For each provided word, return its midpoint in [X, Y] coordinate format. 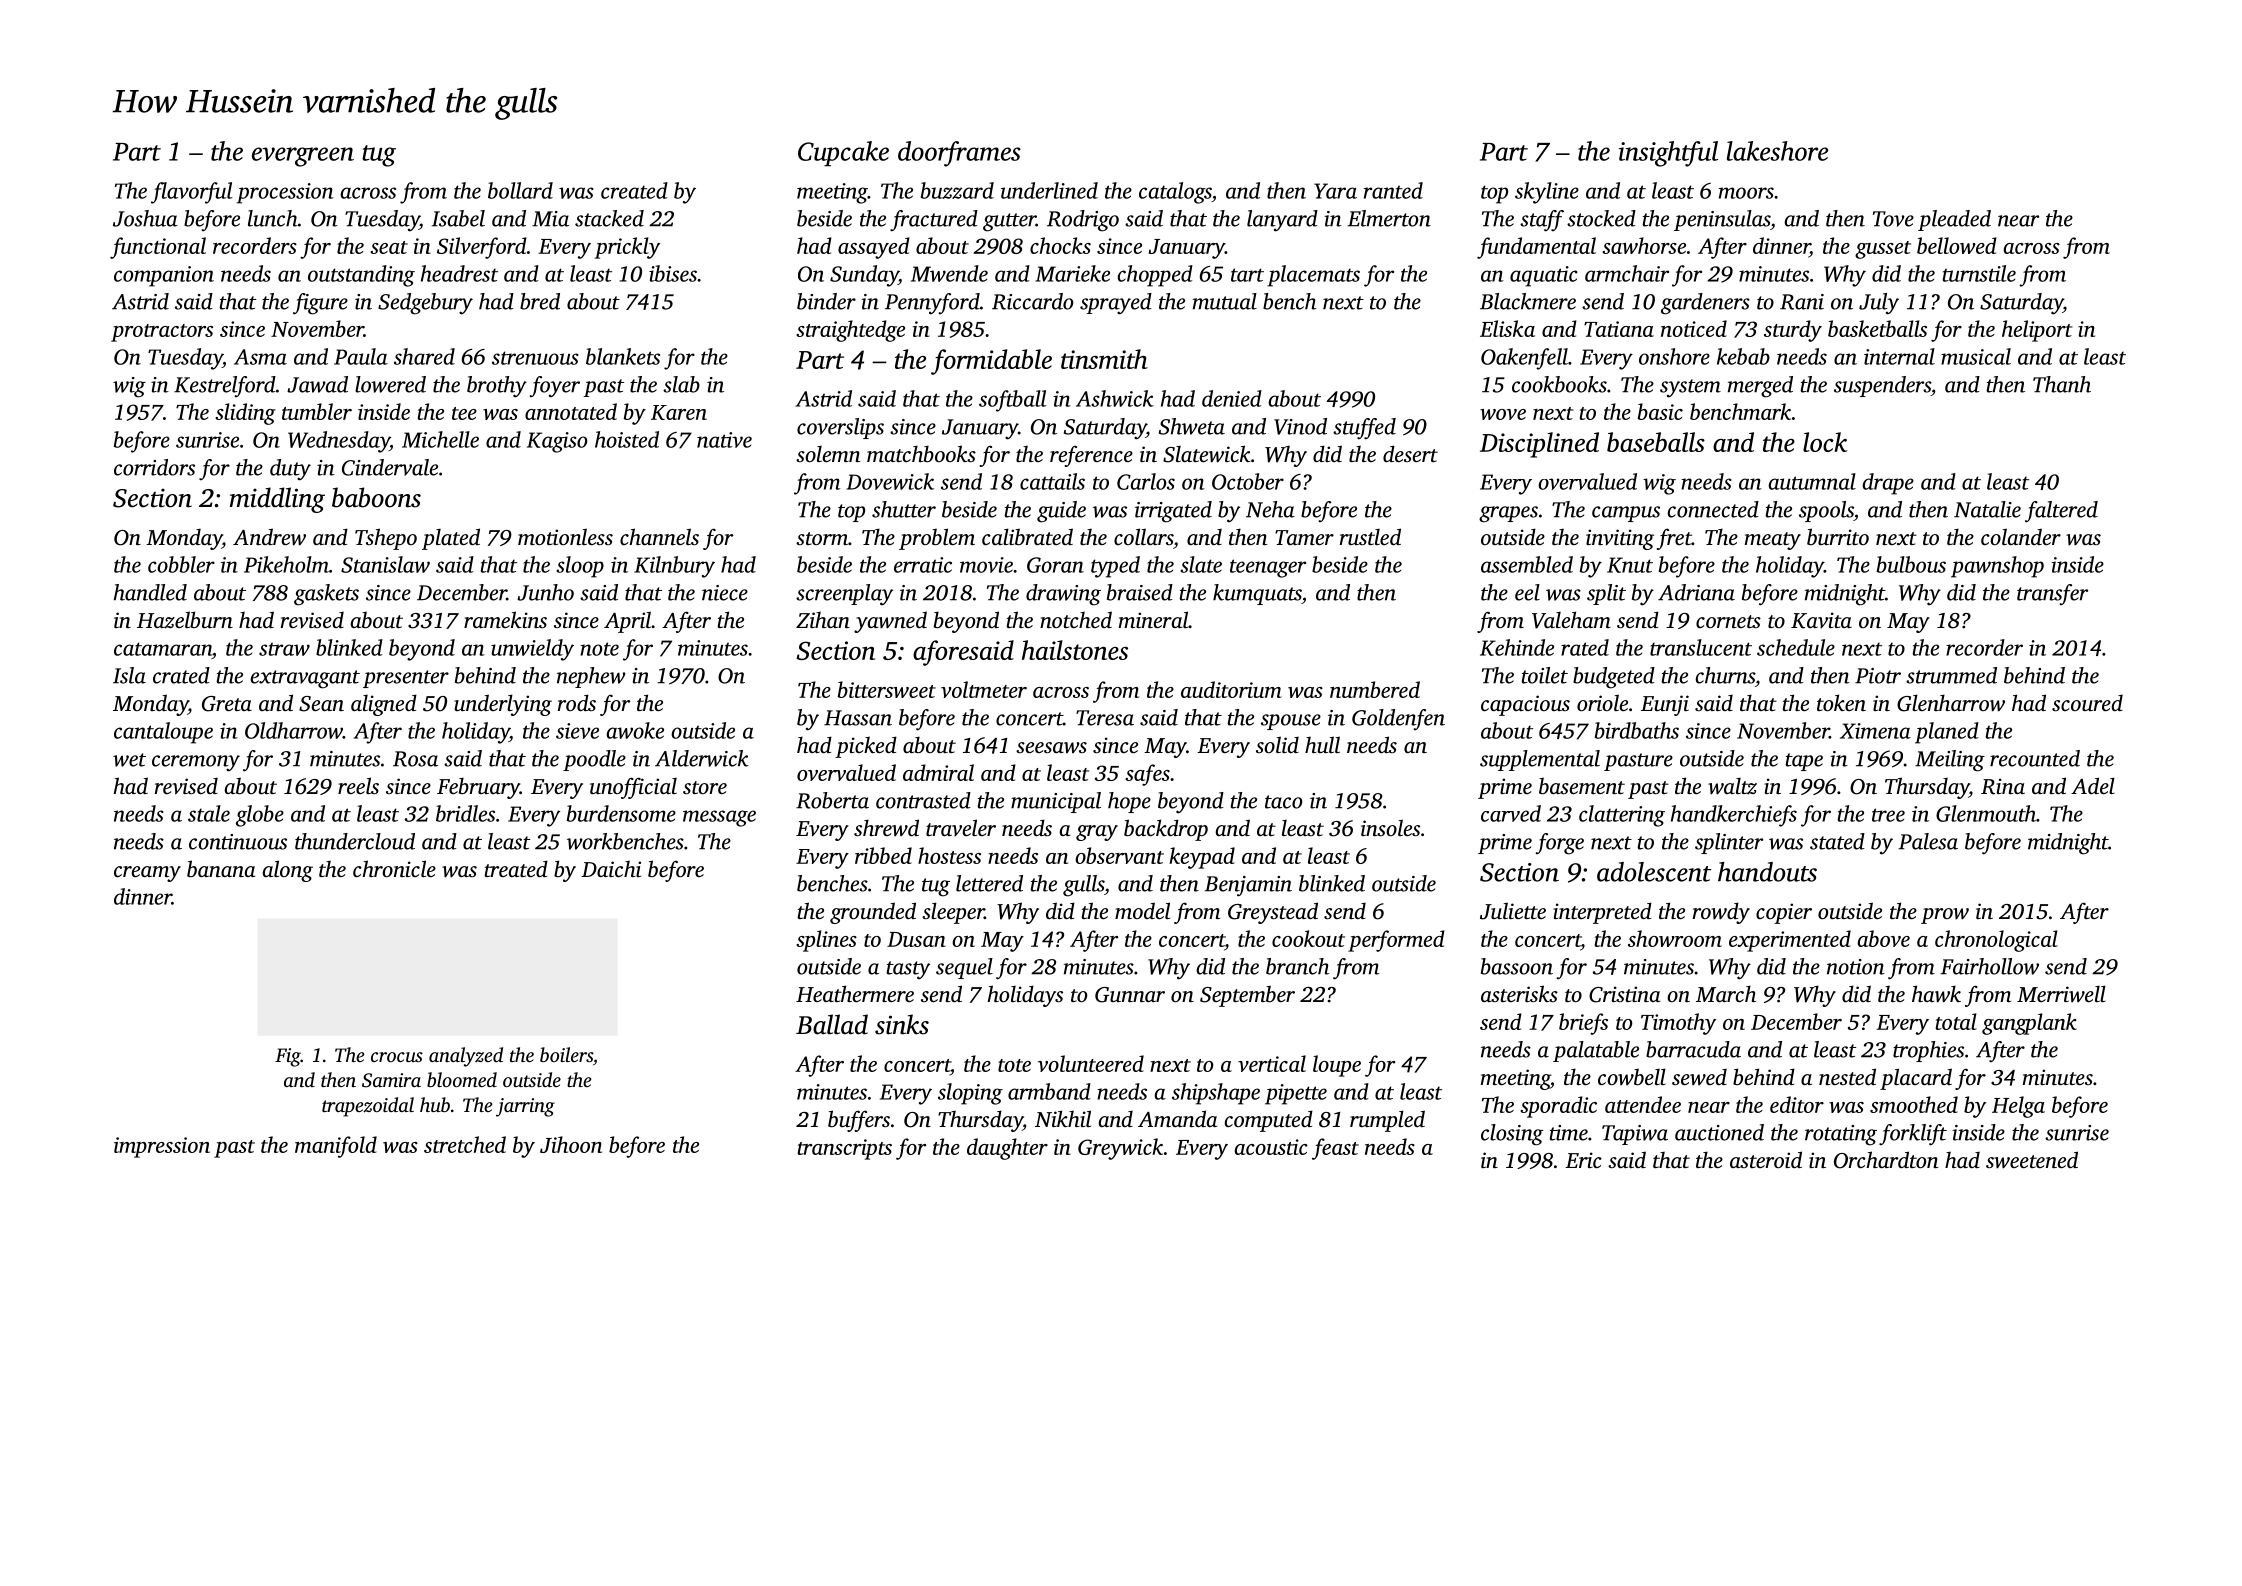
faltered [2061, 512]
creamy [147, 874]
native [724, 440]
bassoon [1517, 966]
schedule [1796, 647]
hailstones [1075, 650]
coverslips [840, 428]
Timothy [1678, 1024]
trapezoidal [368, 1107]
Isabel [458, 218]
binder [826, 301]
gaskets [326, 595]
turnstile [1979, 273]
